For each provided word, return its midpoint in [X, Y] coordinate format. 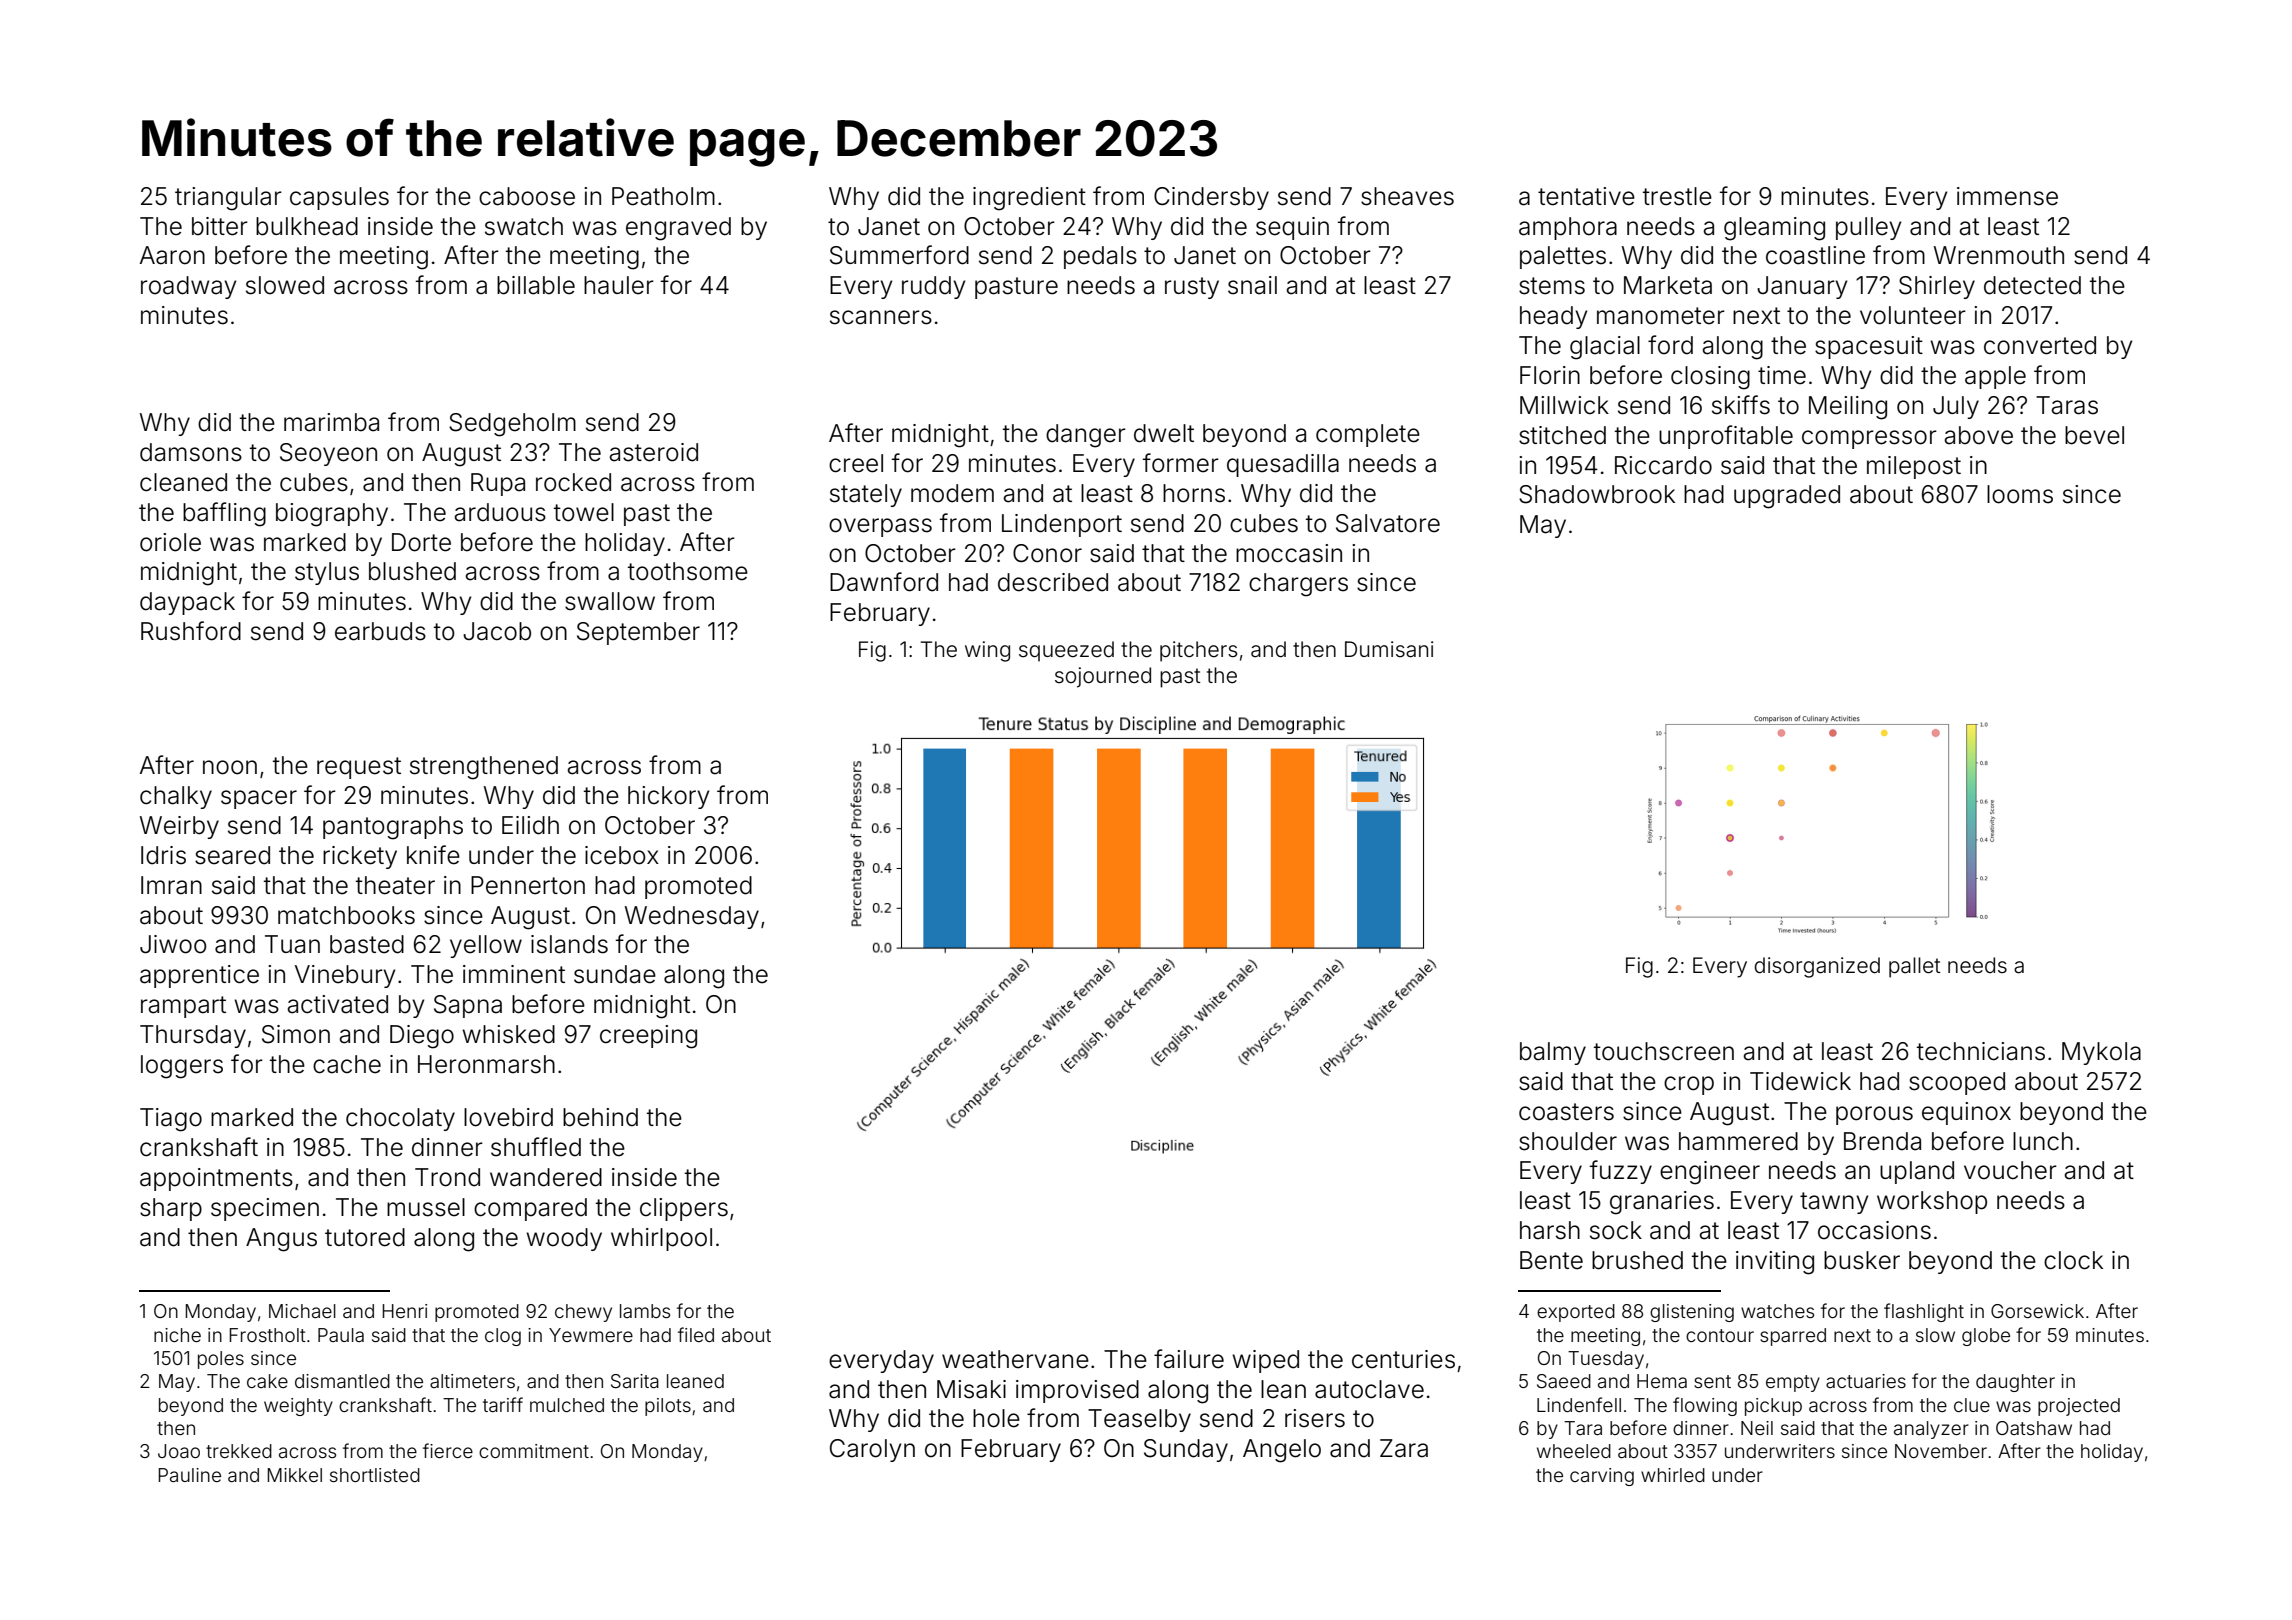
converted [2040, 345]
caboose [527, 196]
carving [1602, 1477]
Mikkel [294, 1475]
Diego [422, 1037]
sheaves [1407, 196]
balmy [1553, 1053]
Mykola [2101, 1053]
